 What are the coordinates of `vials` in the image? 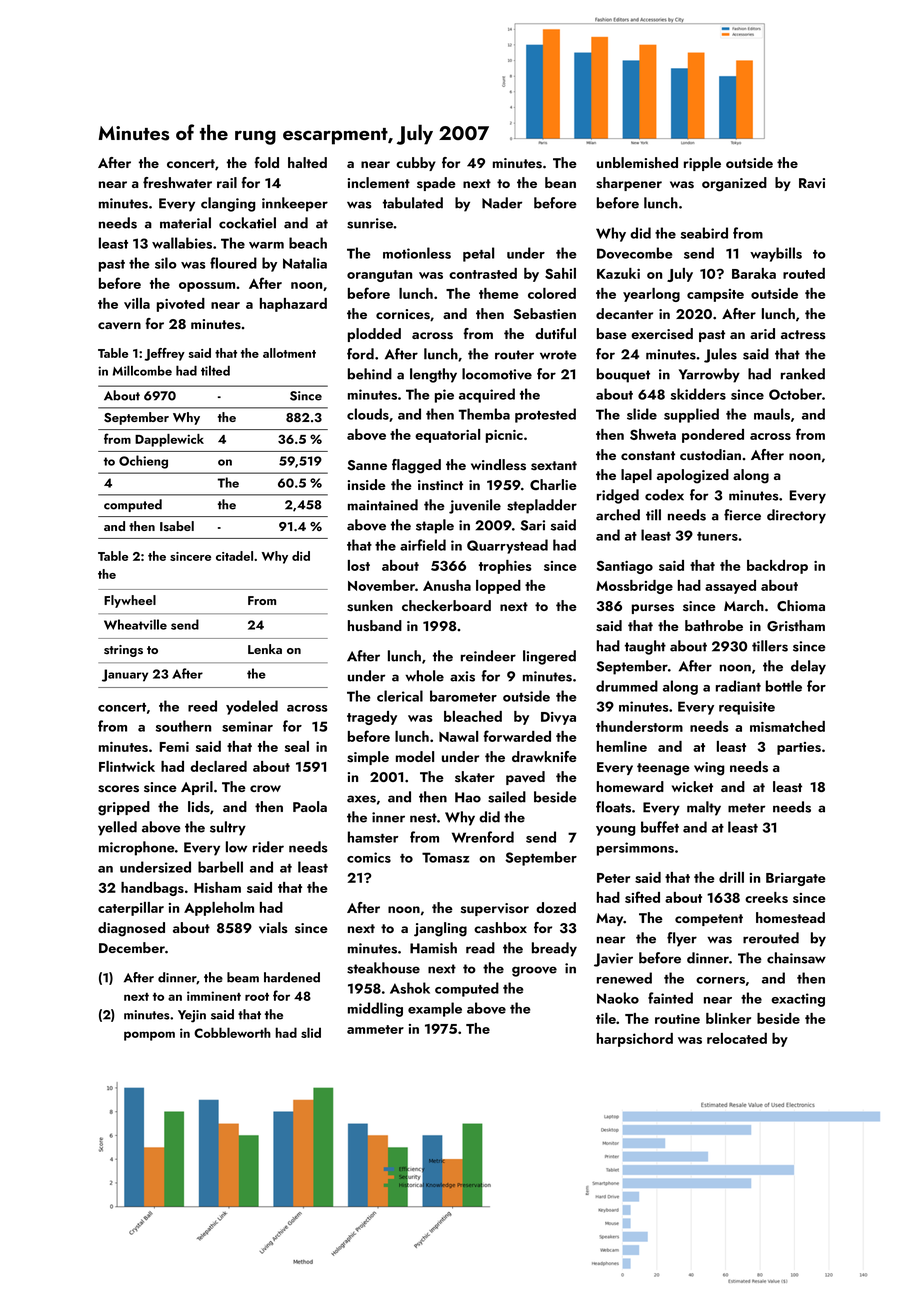 It's located at (273, 928).
